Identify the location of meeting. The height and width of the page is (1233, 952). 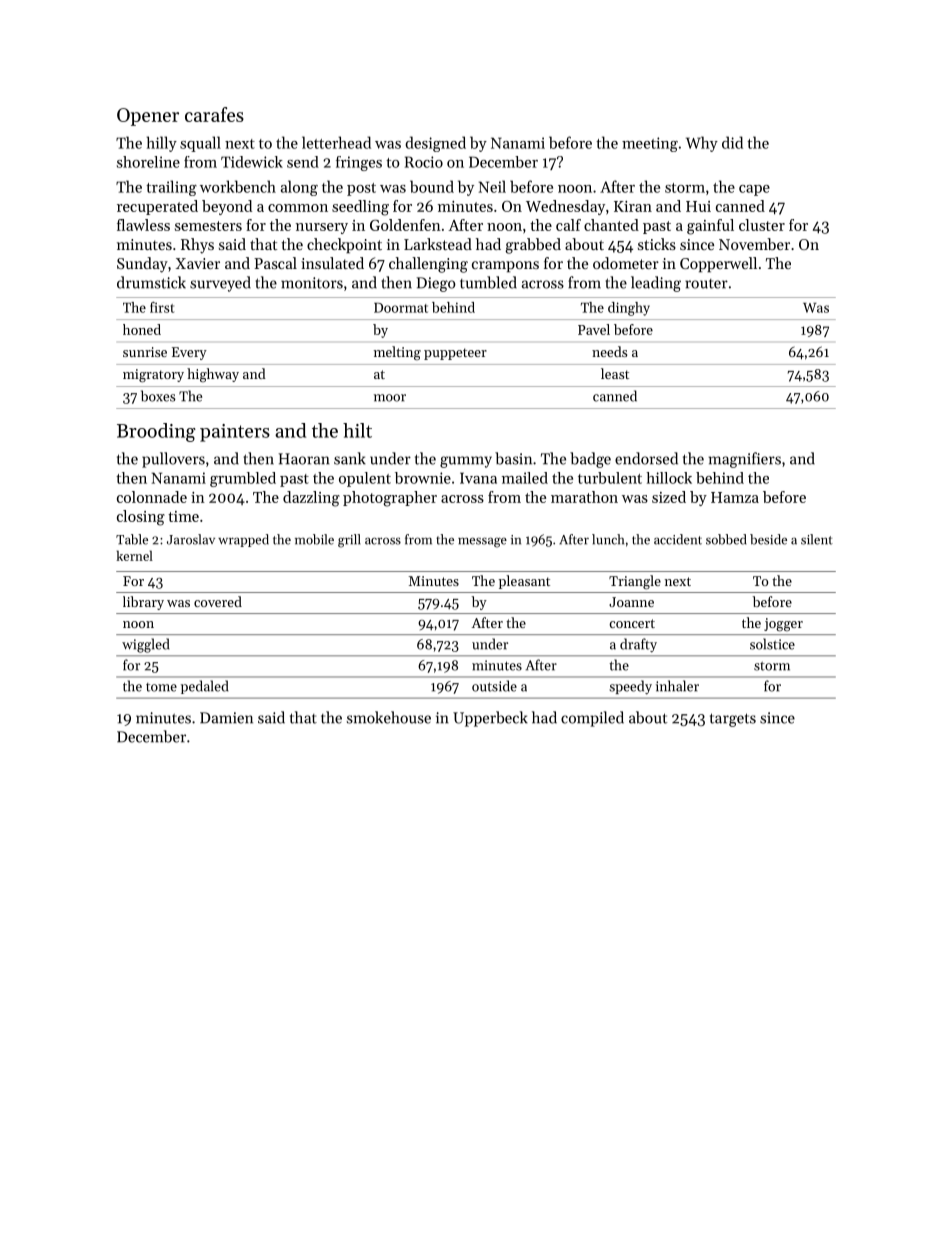
(650, 144).
